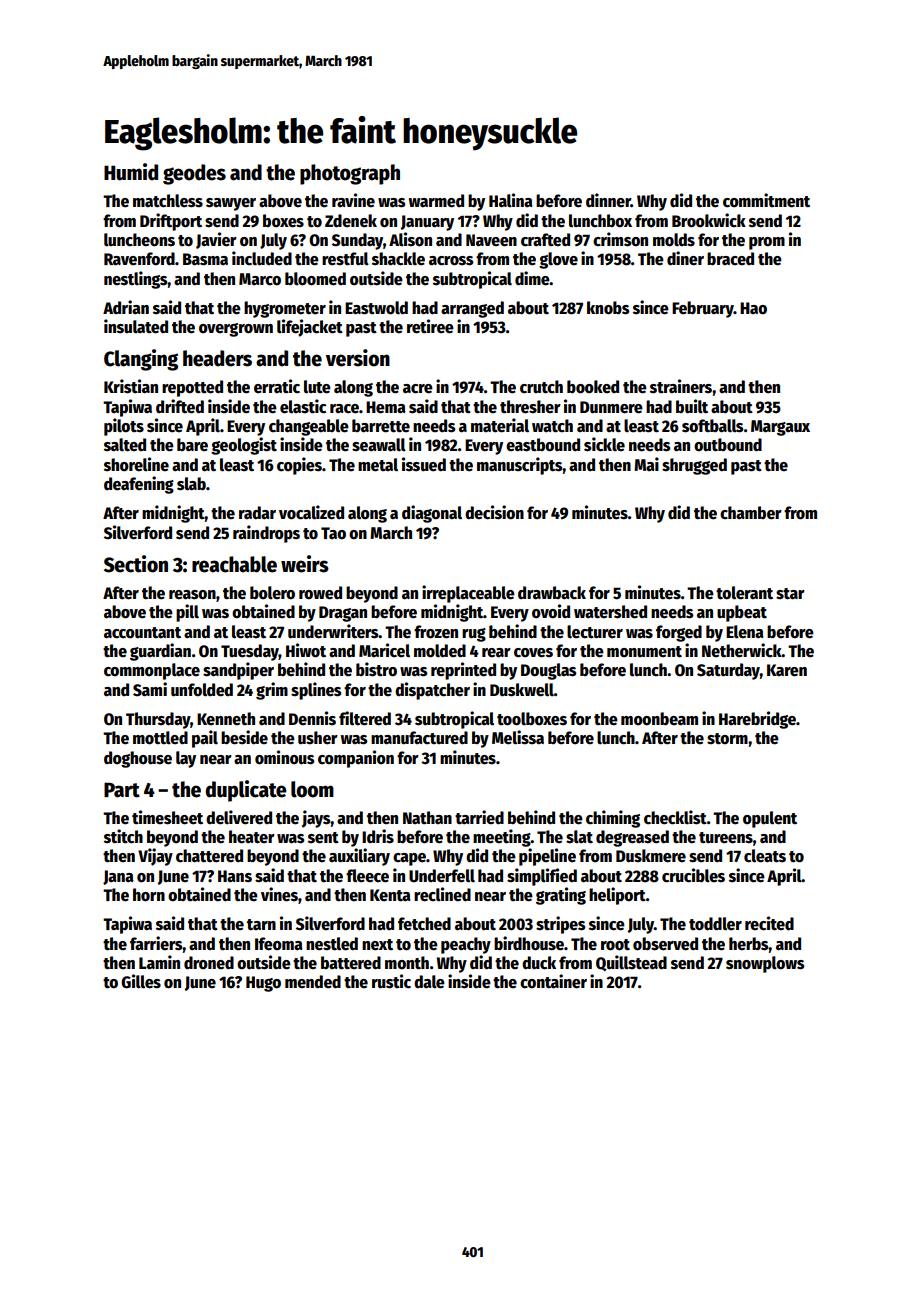 This page has height=1308, width=924. I want to click on Brookwick, so click(709, 220).
